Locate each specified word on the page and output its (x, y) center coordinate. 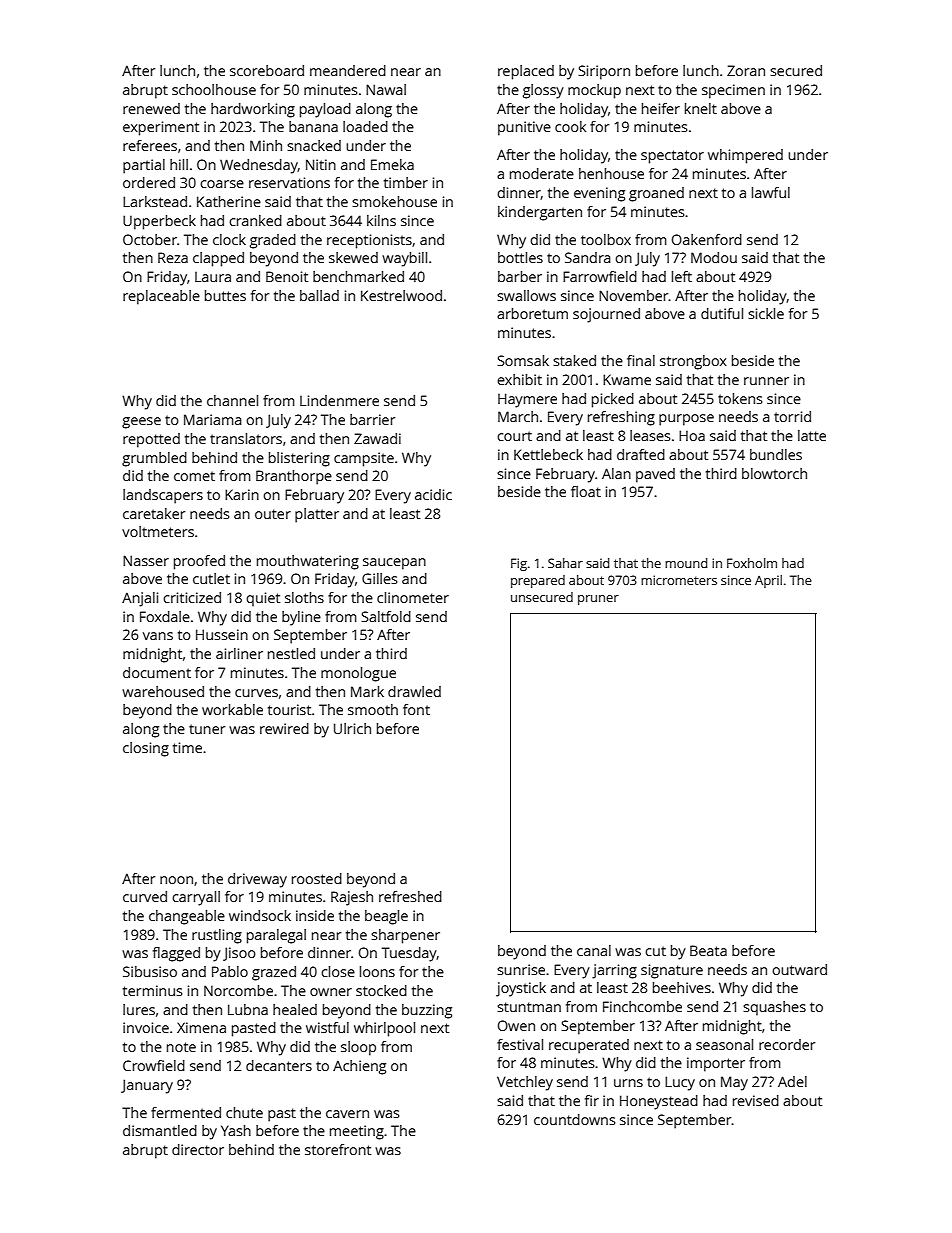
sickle (766, 313)
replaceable (161, 297)
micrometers (679, 580)
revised (756, 1100)
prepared (538, 581)
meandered (348, 70)
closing (146, 749)
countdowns (574, 1119)
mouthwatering (308, 562)
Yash (236, 1130)
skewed (353, 257)
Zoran (746, 70)
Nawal (386, 89)
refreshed (410, 896)
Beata (708, 950)
